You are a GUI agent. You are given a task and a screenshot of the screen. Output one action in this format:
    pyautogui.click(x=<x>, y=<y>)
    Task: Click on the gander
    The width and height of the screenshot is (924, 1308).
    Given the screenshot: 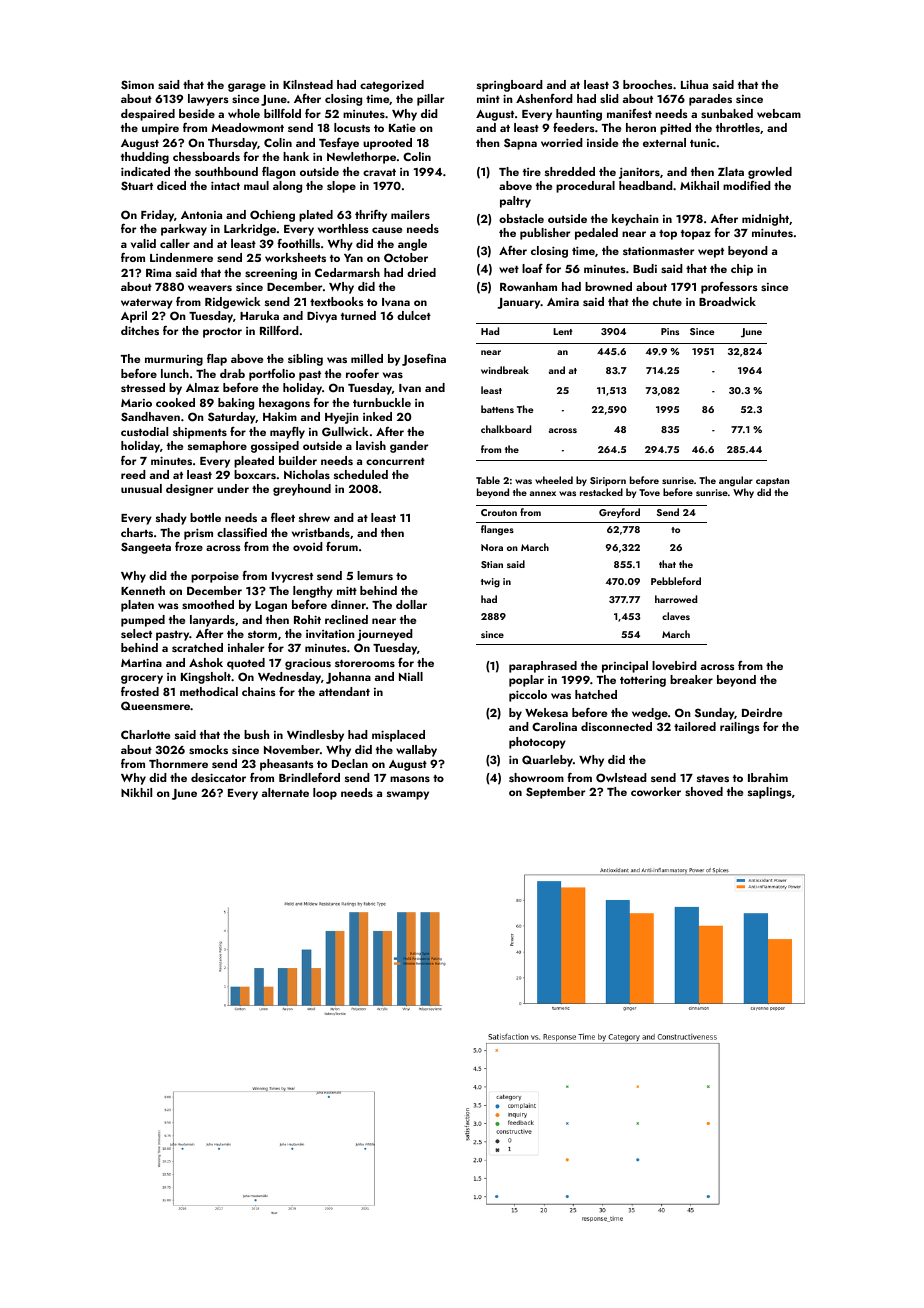 What is the action you would take?
    pyautogui.click(x=409, y=447)
